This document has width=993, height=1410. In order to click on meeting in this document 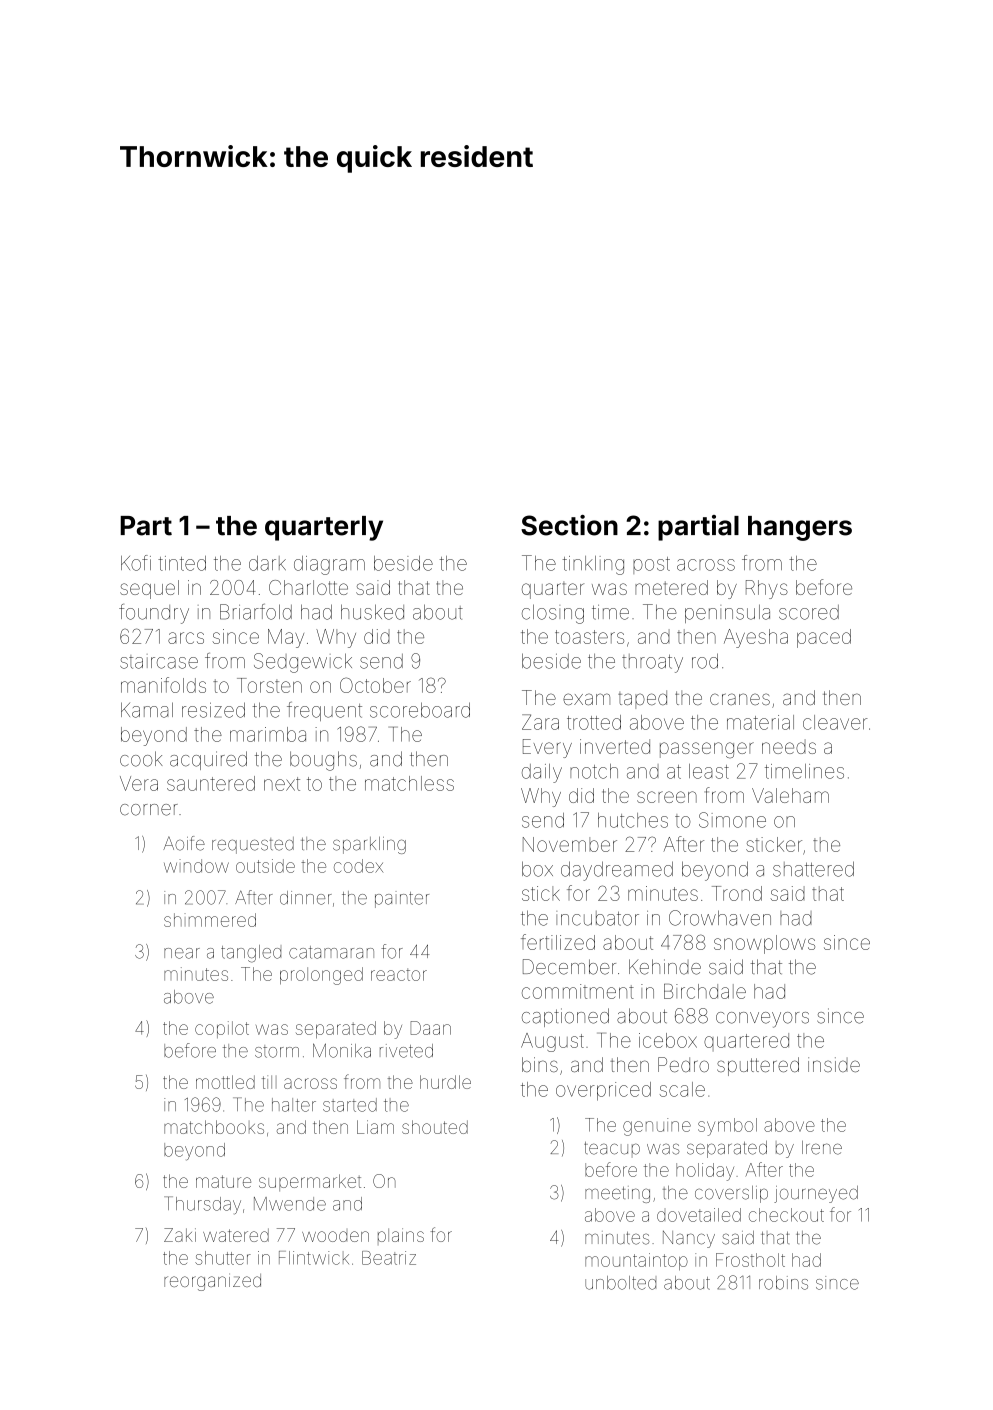, I will do `click(617, 1194)`.
